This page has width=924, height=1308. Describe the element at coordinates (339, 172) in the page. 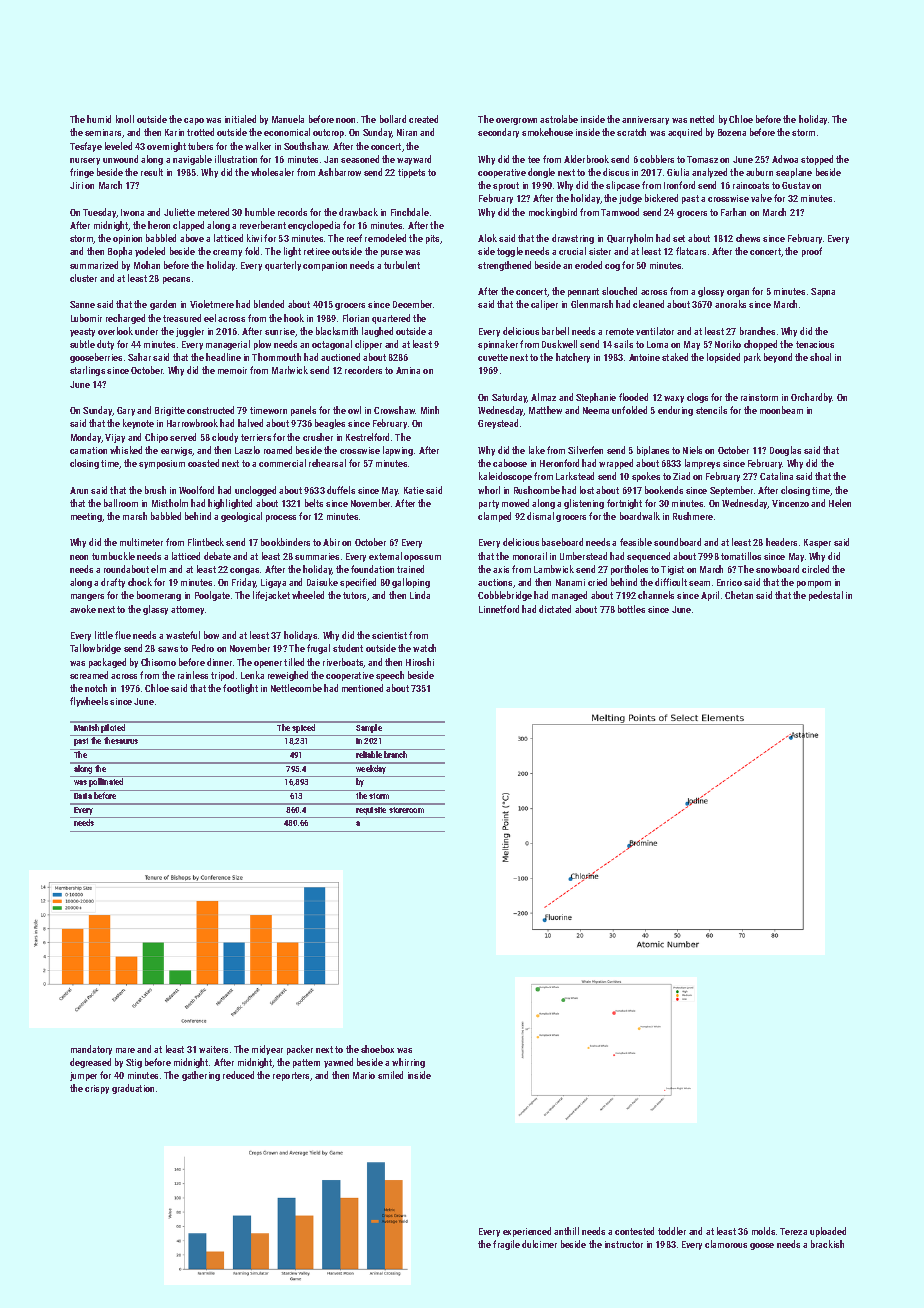

I see `Ashbarrow` at that location.
